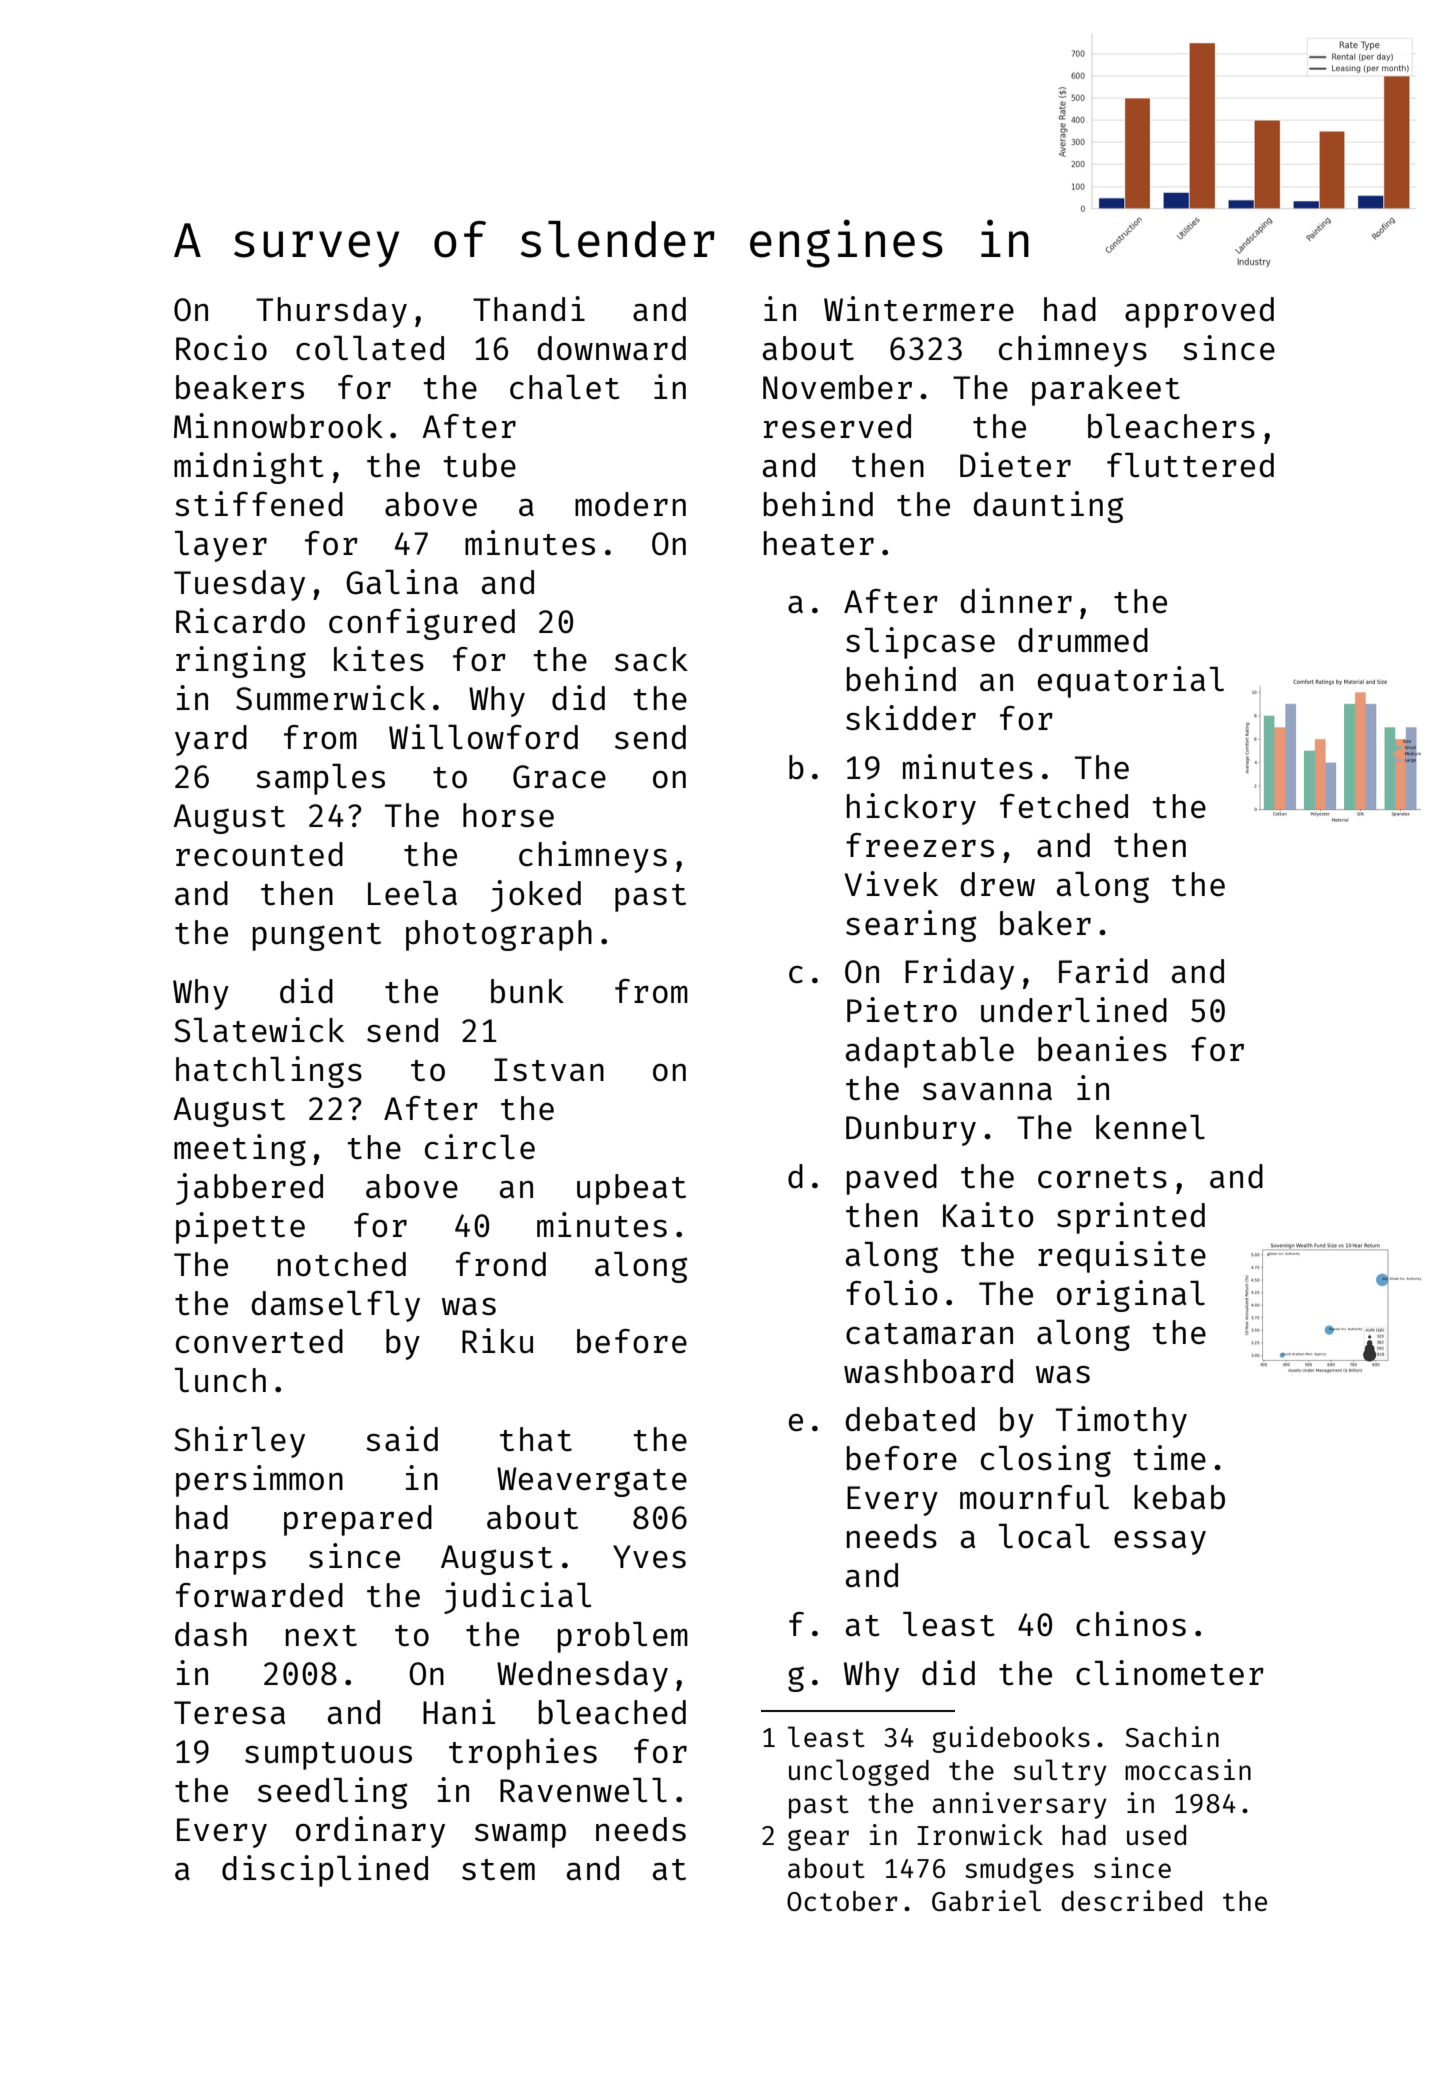 This screenshot has height=2100, width=1450. What do you see at coordinates (630, 504) in the screenshot?
I see `modern` at bounding box center [630, 504].
